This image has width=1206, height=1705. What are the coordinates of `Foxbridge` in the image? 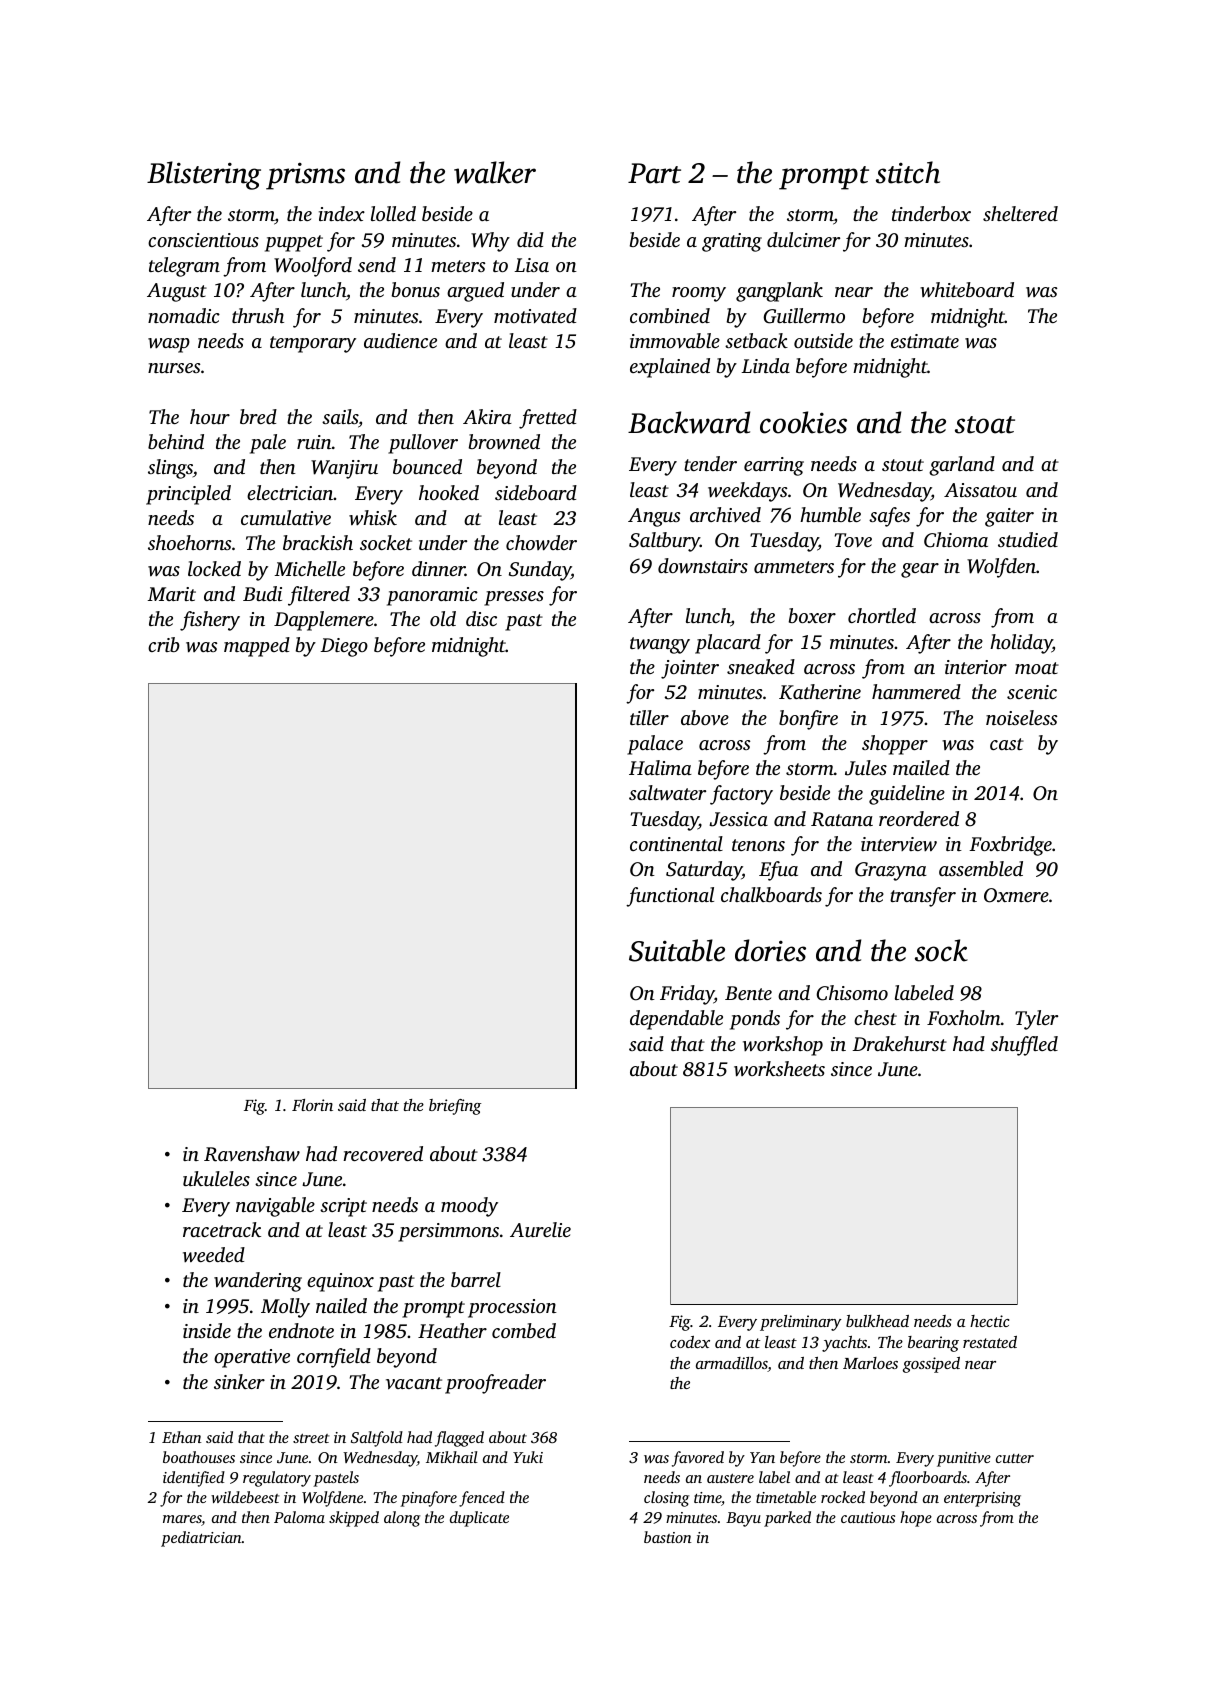 It's located at (1010, 846).
